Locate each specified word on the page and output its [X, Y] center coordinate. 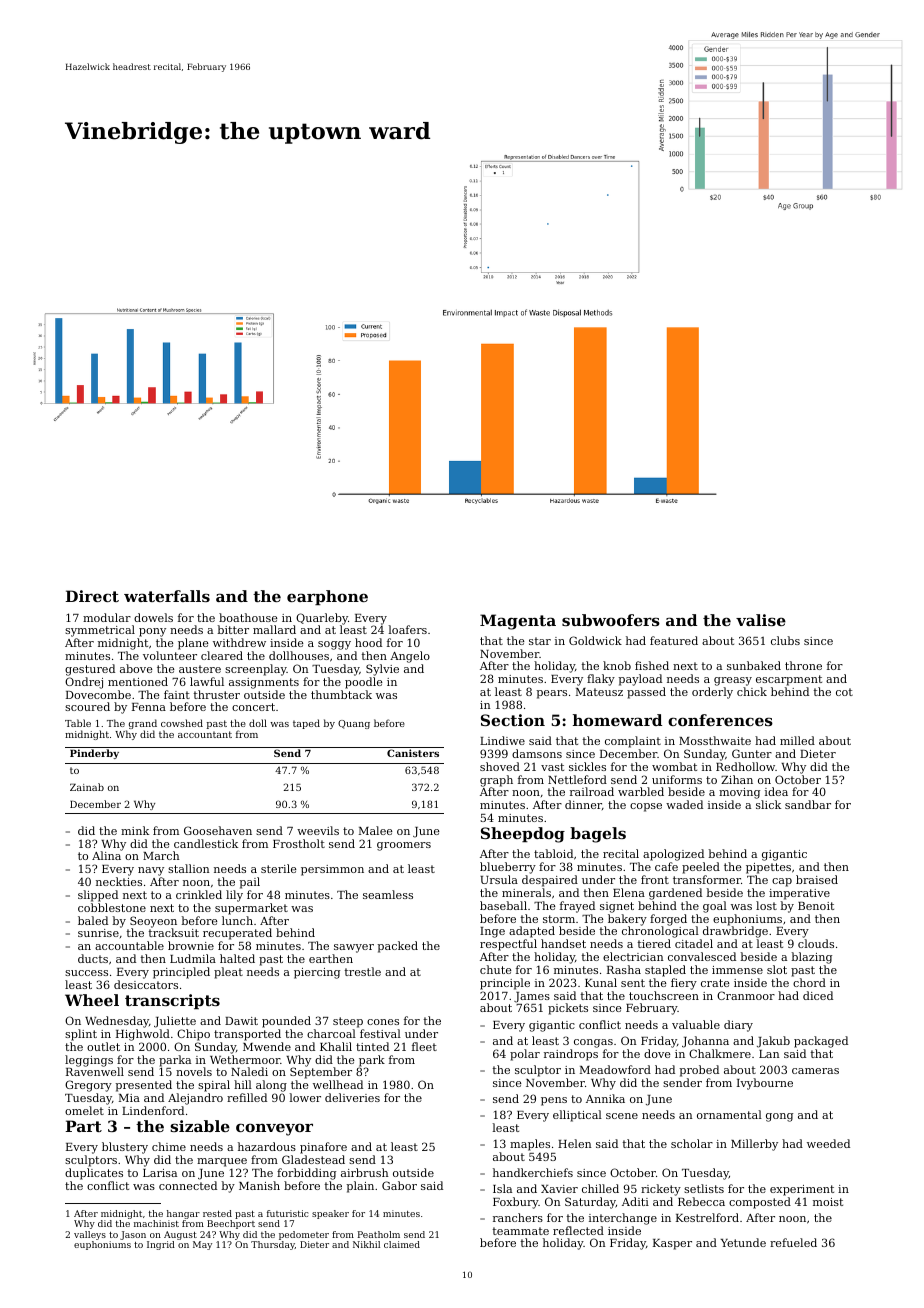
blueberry [508, 868]
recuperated [237, 934]
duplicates [94, 1174]
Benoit [816, 906]
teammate [520, 1231]
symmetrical [100, 631]
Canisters [413, 753]
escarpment [789, 680]
